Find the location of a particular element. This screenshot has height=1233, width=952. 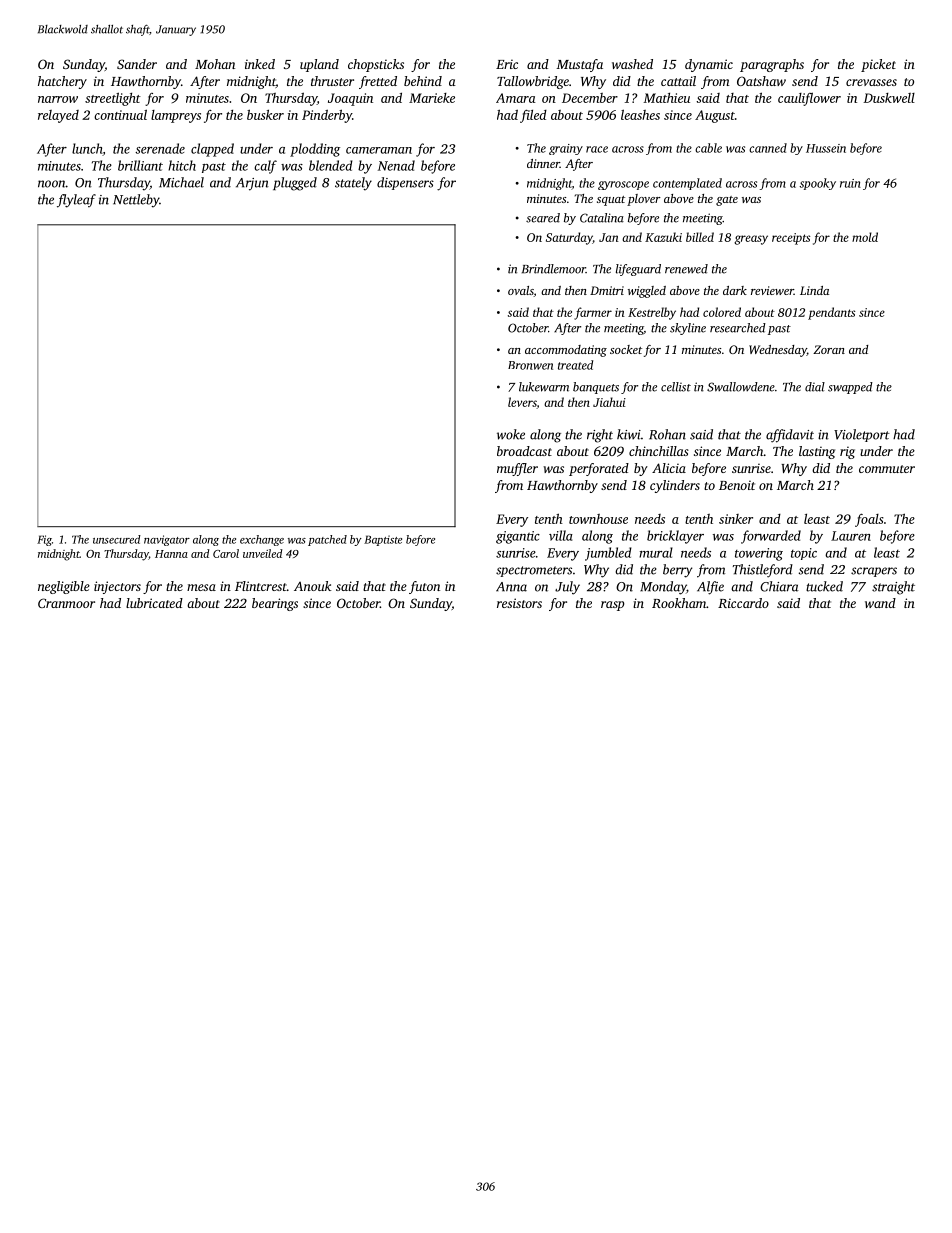

serenade is located at coordinates (160, 148).
